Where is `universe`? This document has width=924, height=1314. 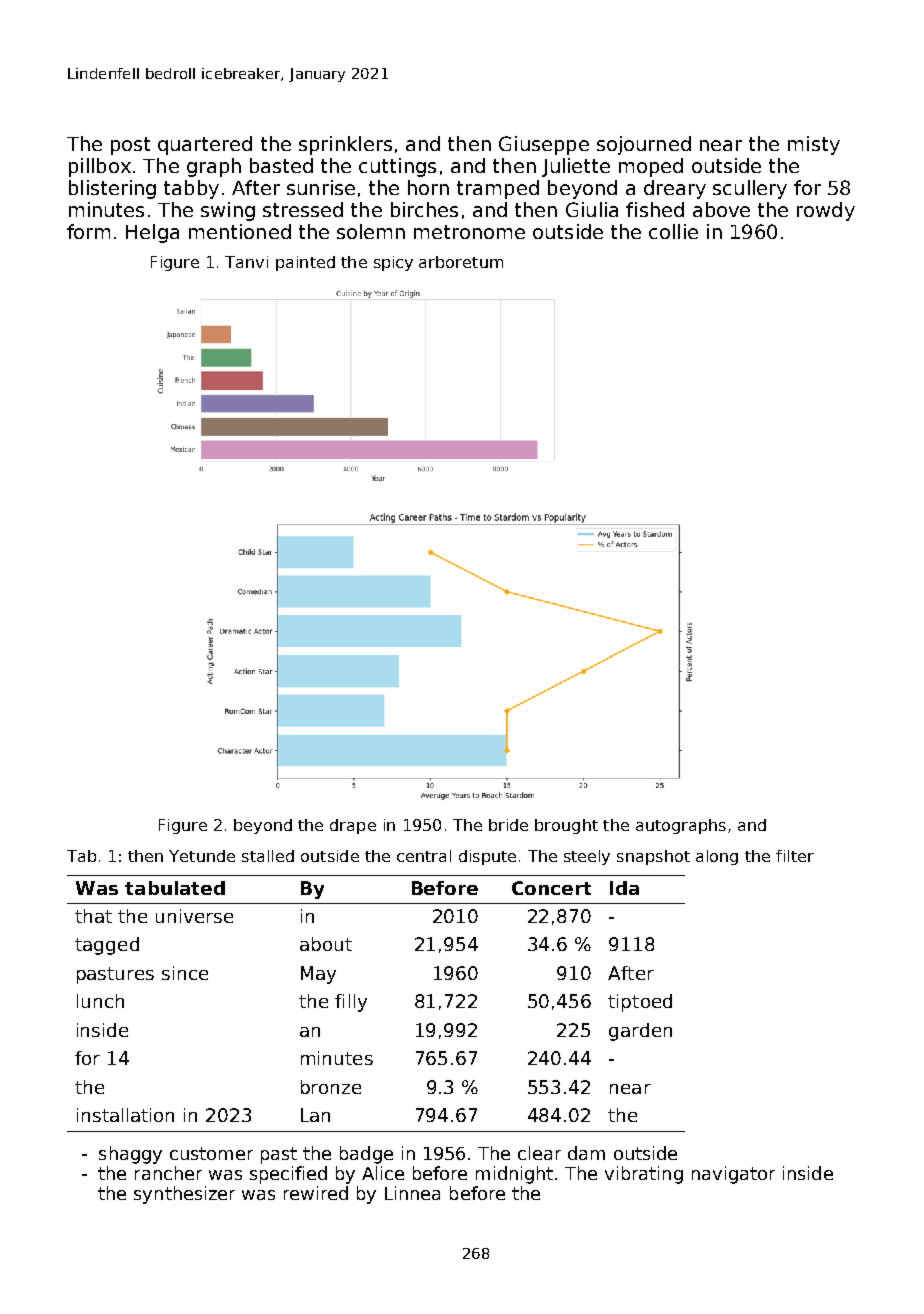
universe is located at coordinates (194, 916).
